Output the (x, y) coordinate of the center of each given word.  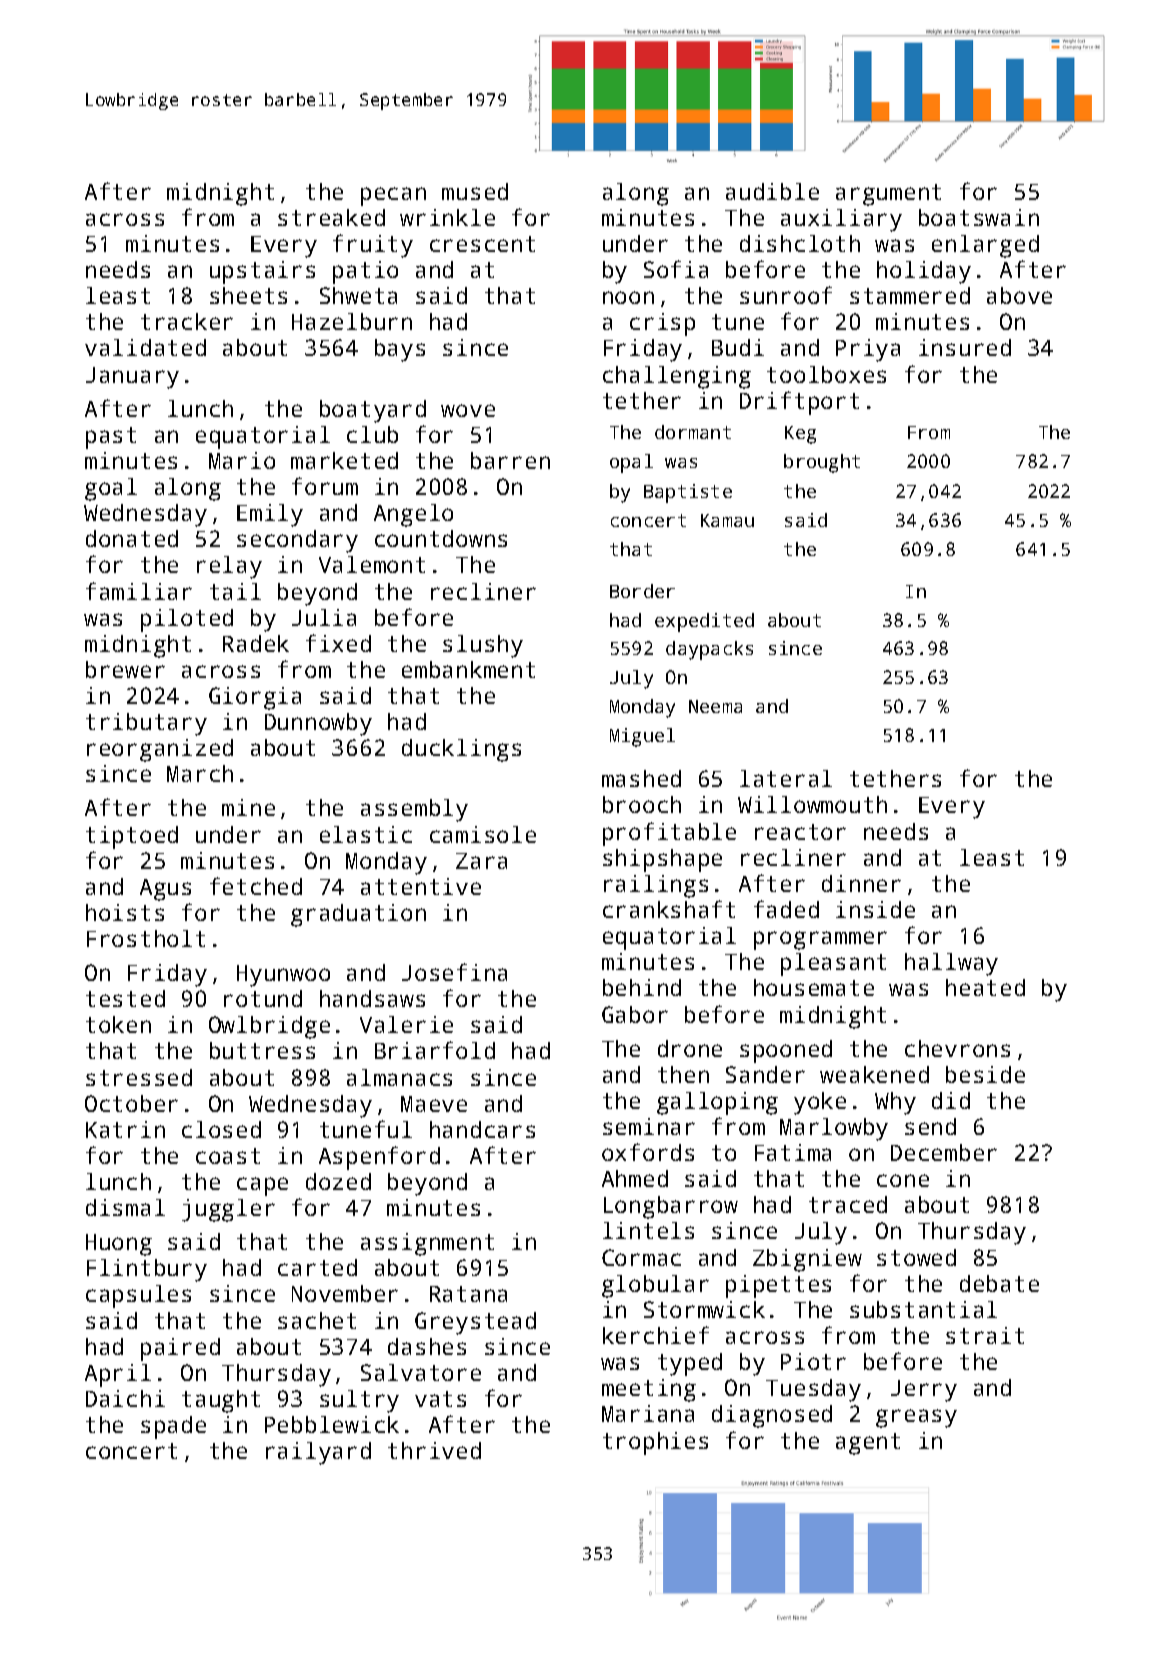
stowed (916, 1257)
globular (655, 1286)
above (1019, 295)
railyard (318, 1453)
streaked (331, 217)
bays (400, 350)
